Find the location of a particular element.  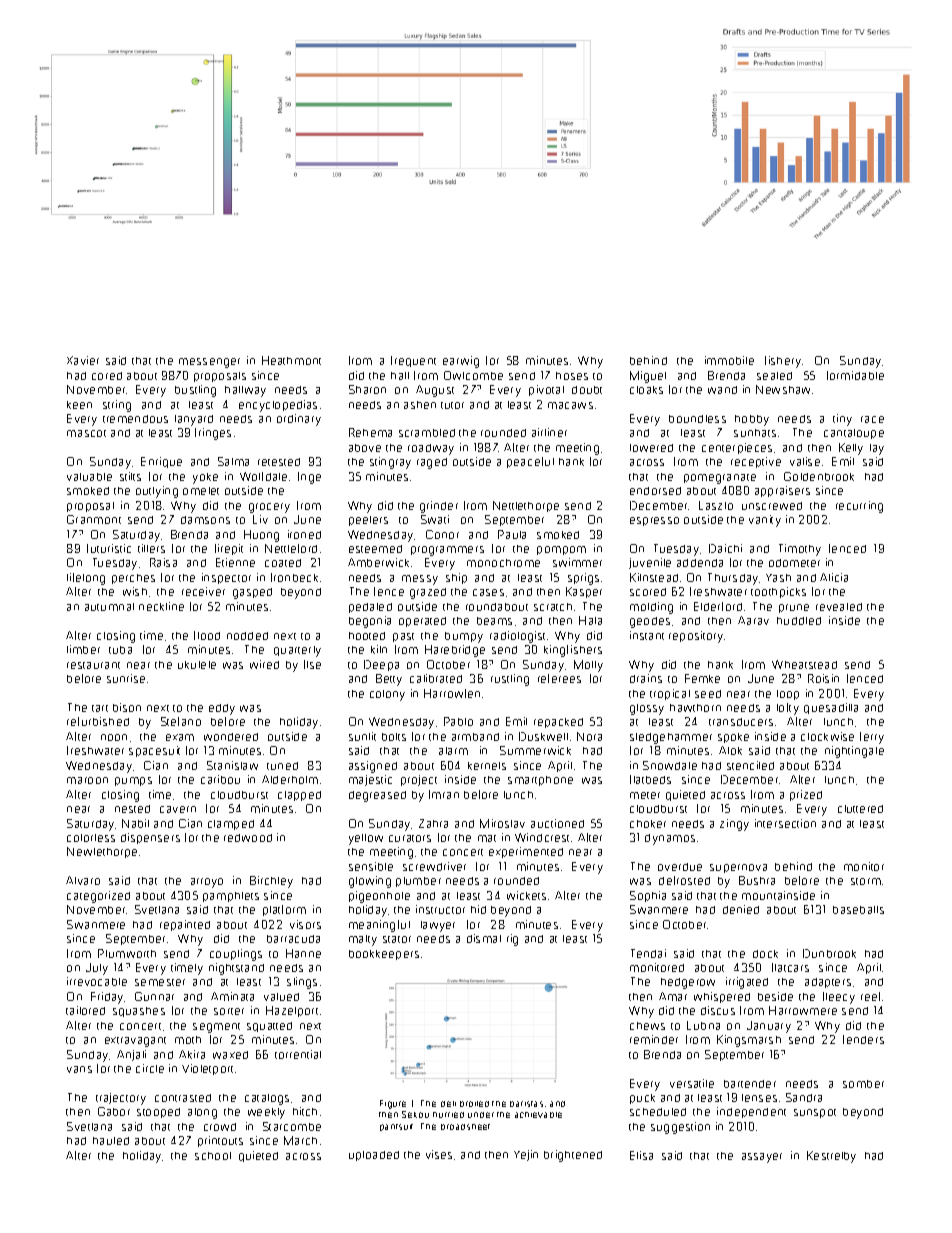

pivotal is located at coordinates (546, 390).
